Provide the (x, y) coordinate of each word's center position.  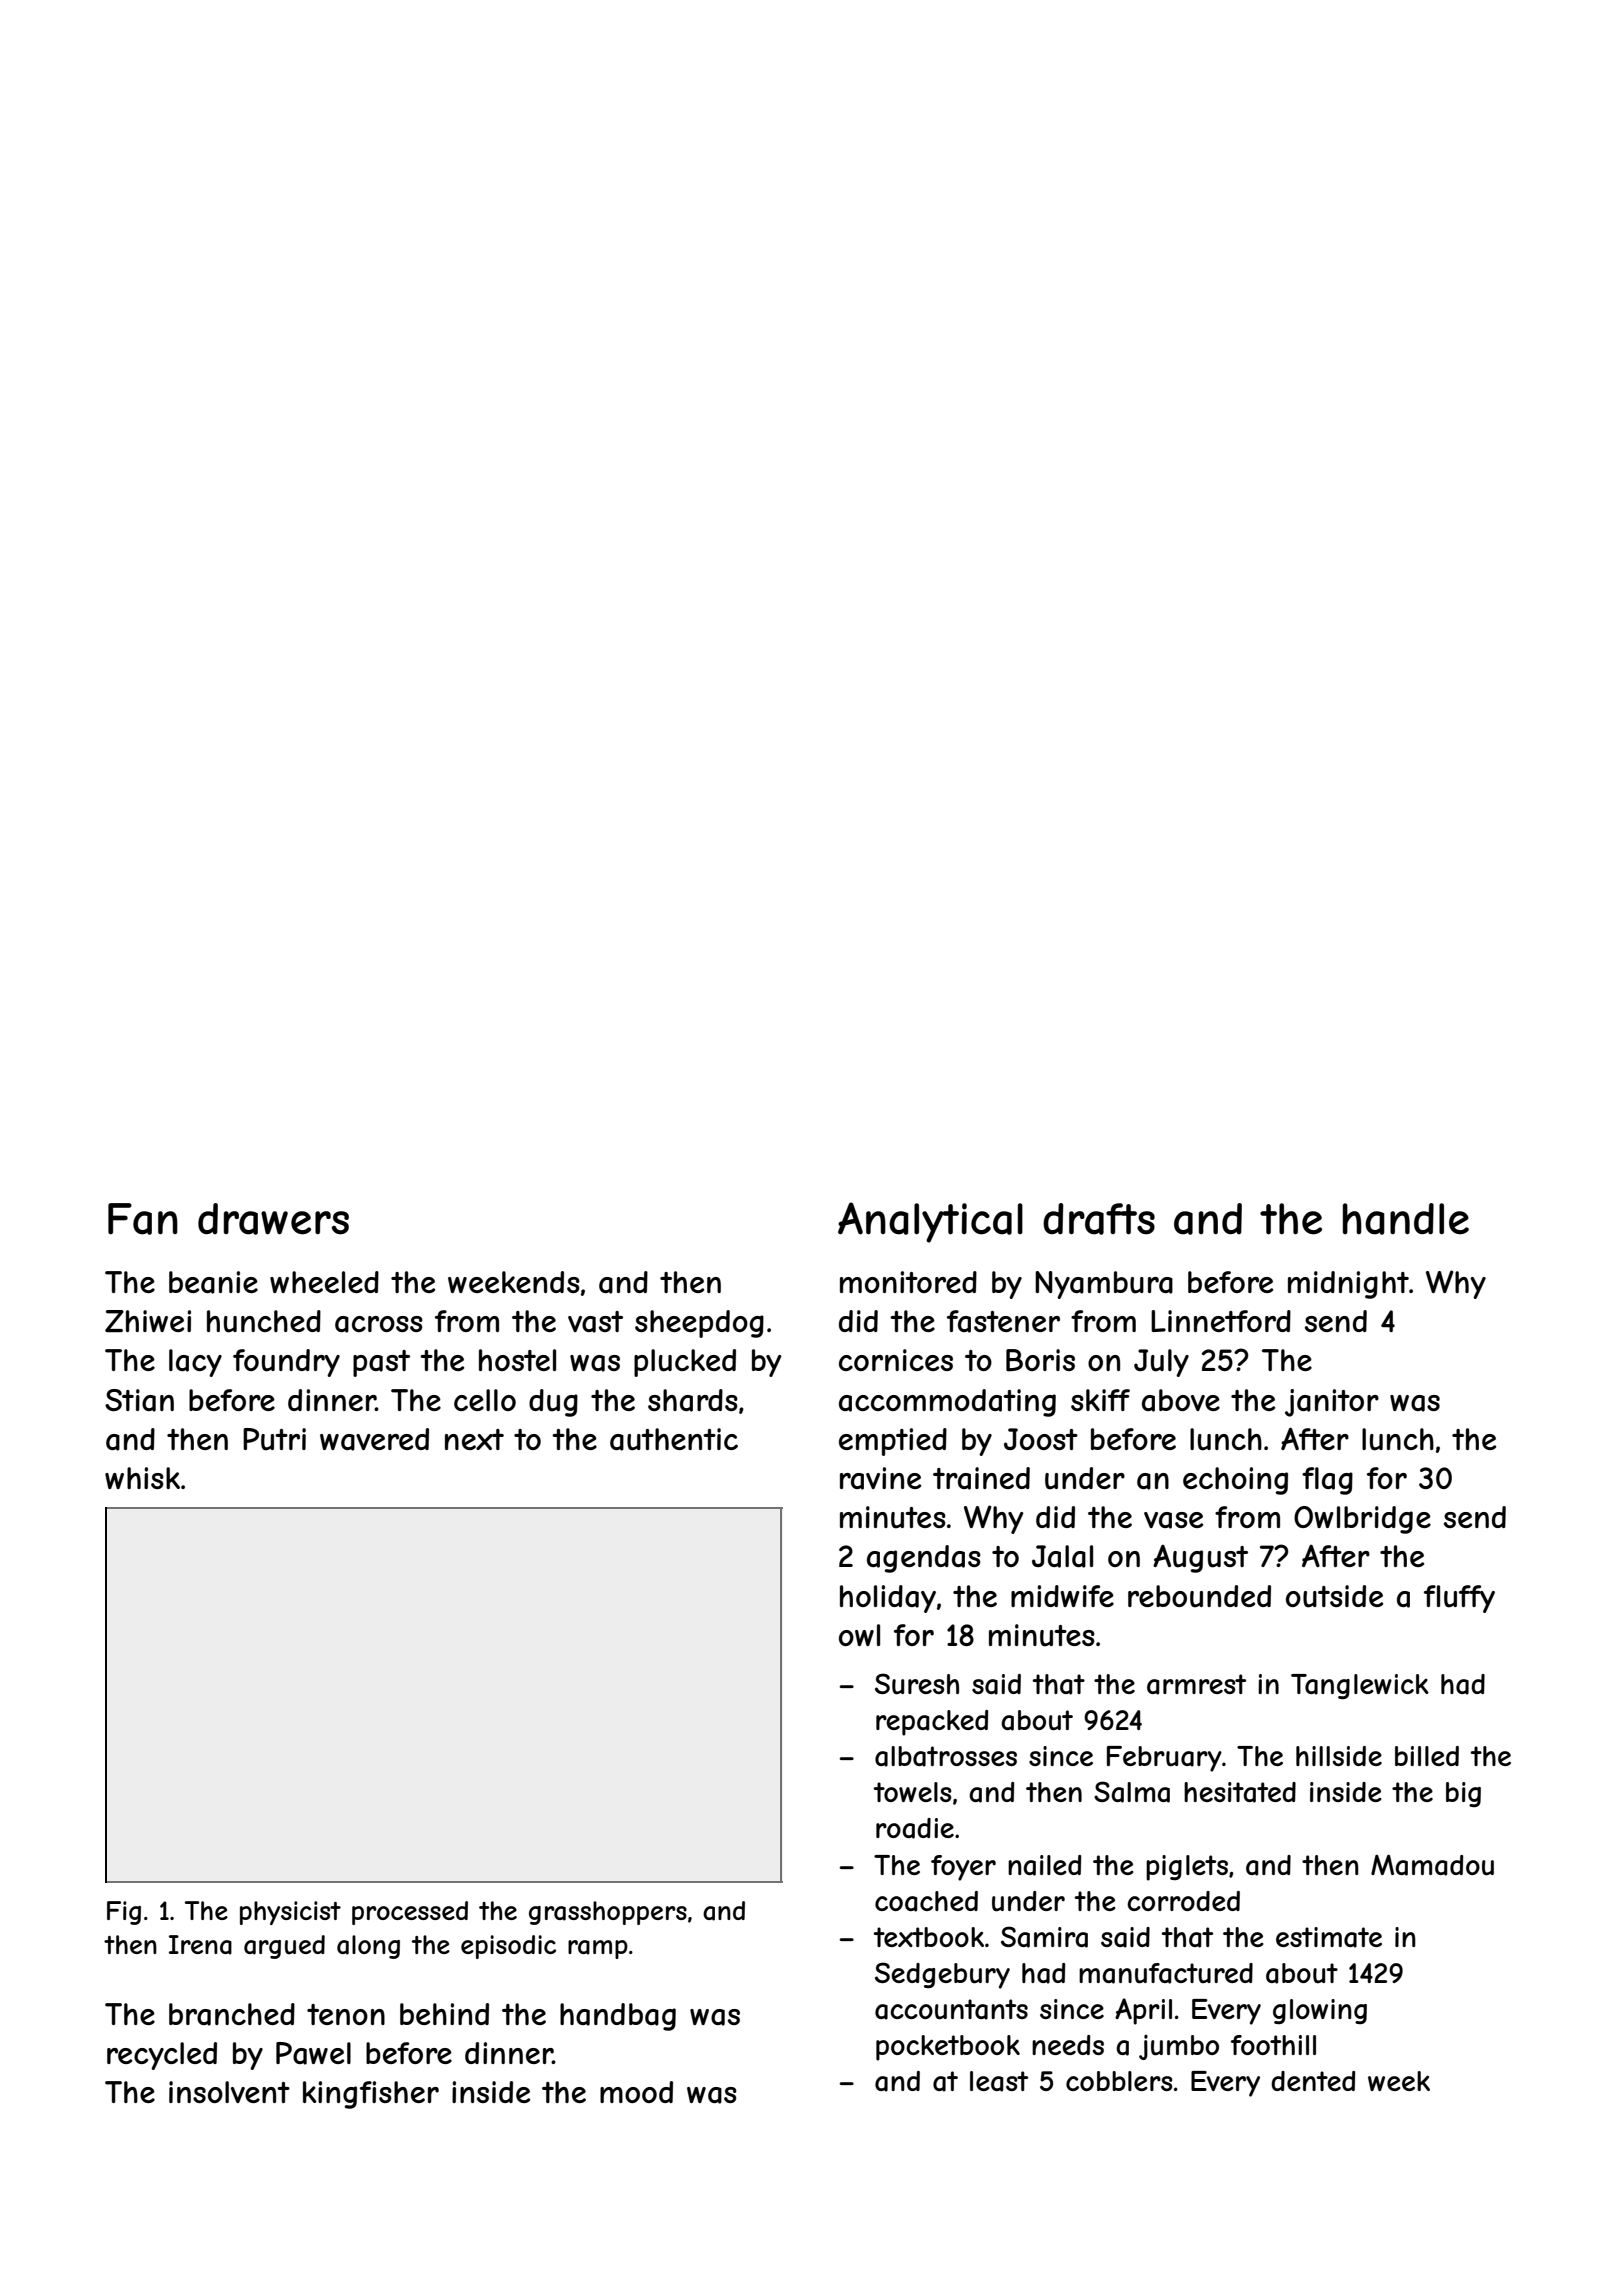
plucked (685, 1363)
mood (636, 2092)
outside (1334, 1596)
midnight (1348, 1285)
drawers (273, 1219)
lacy (195, 1363)
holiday (888, 1599)
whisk (142, 1478)
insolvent (229, 2092)
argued (284, 1947)
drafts (1099, 1219)
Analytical (930, 1222)
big (1463, 1794)
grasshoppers (608, 1913)
